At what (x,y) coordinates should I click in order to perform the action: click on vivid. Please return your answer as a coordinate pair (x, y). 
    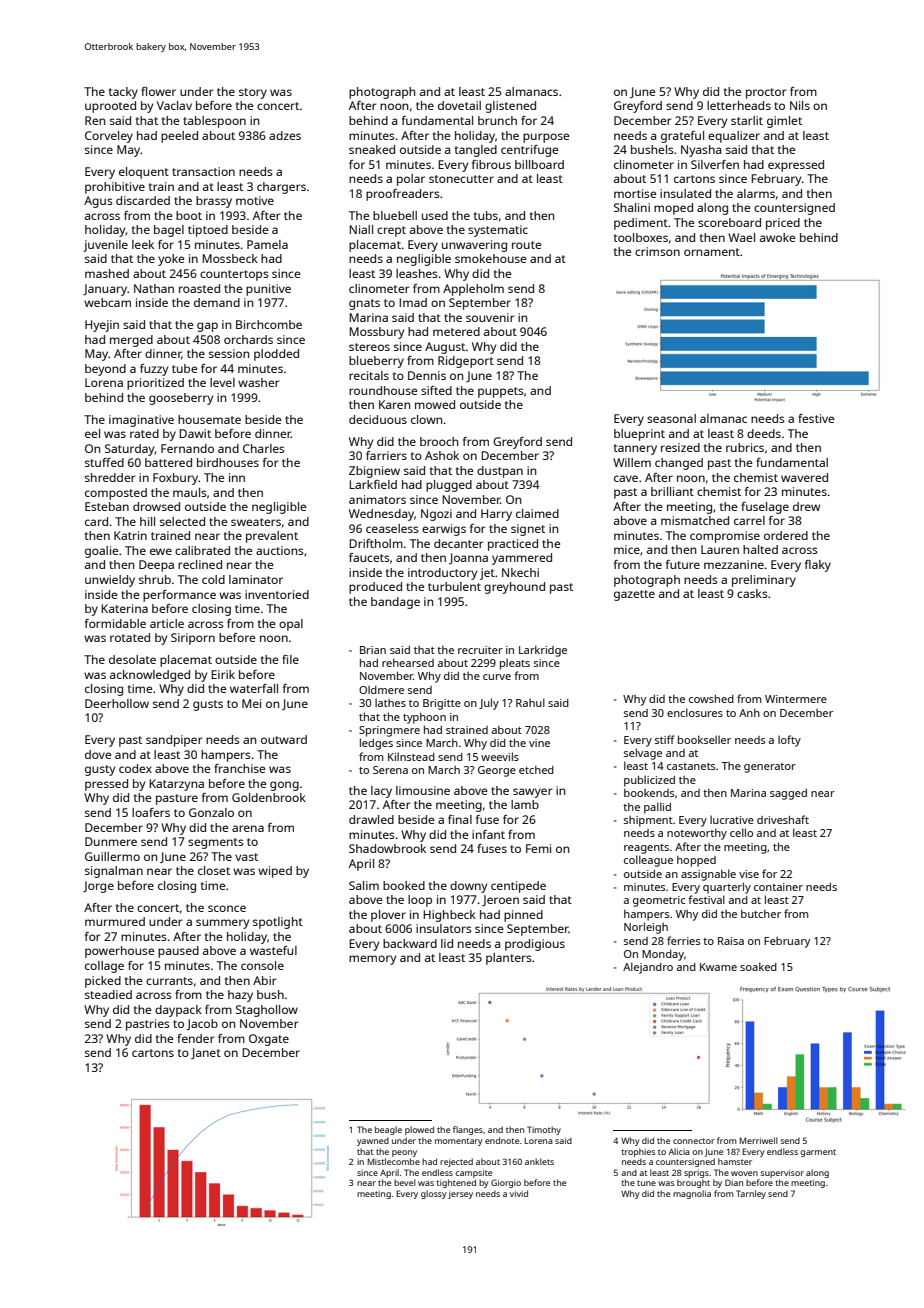
    Looking at the image, I should click on (519, 1193).
